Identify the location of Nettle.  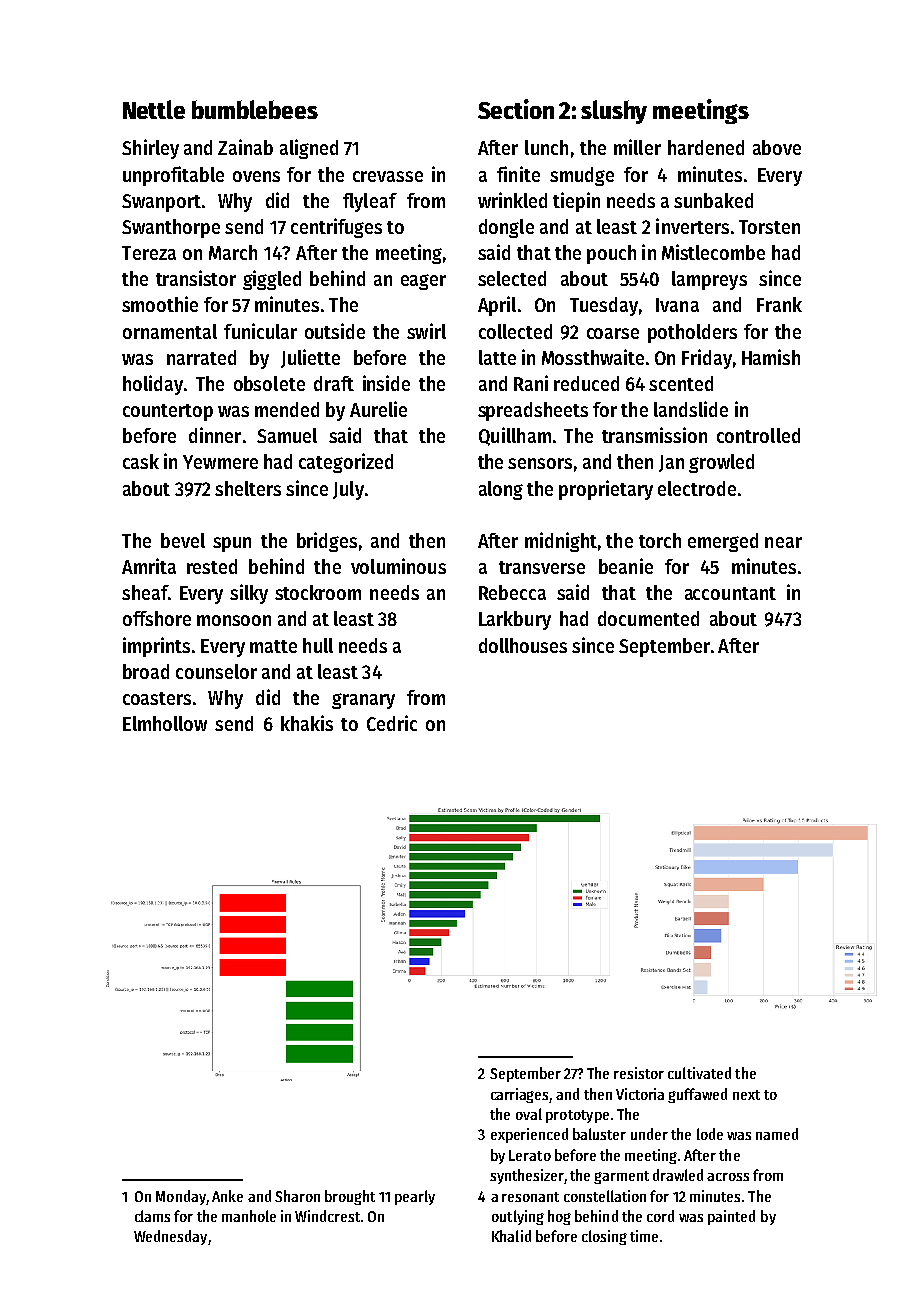
(154, 109).
